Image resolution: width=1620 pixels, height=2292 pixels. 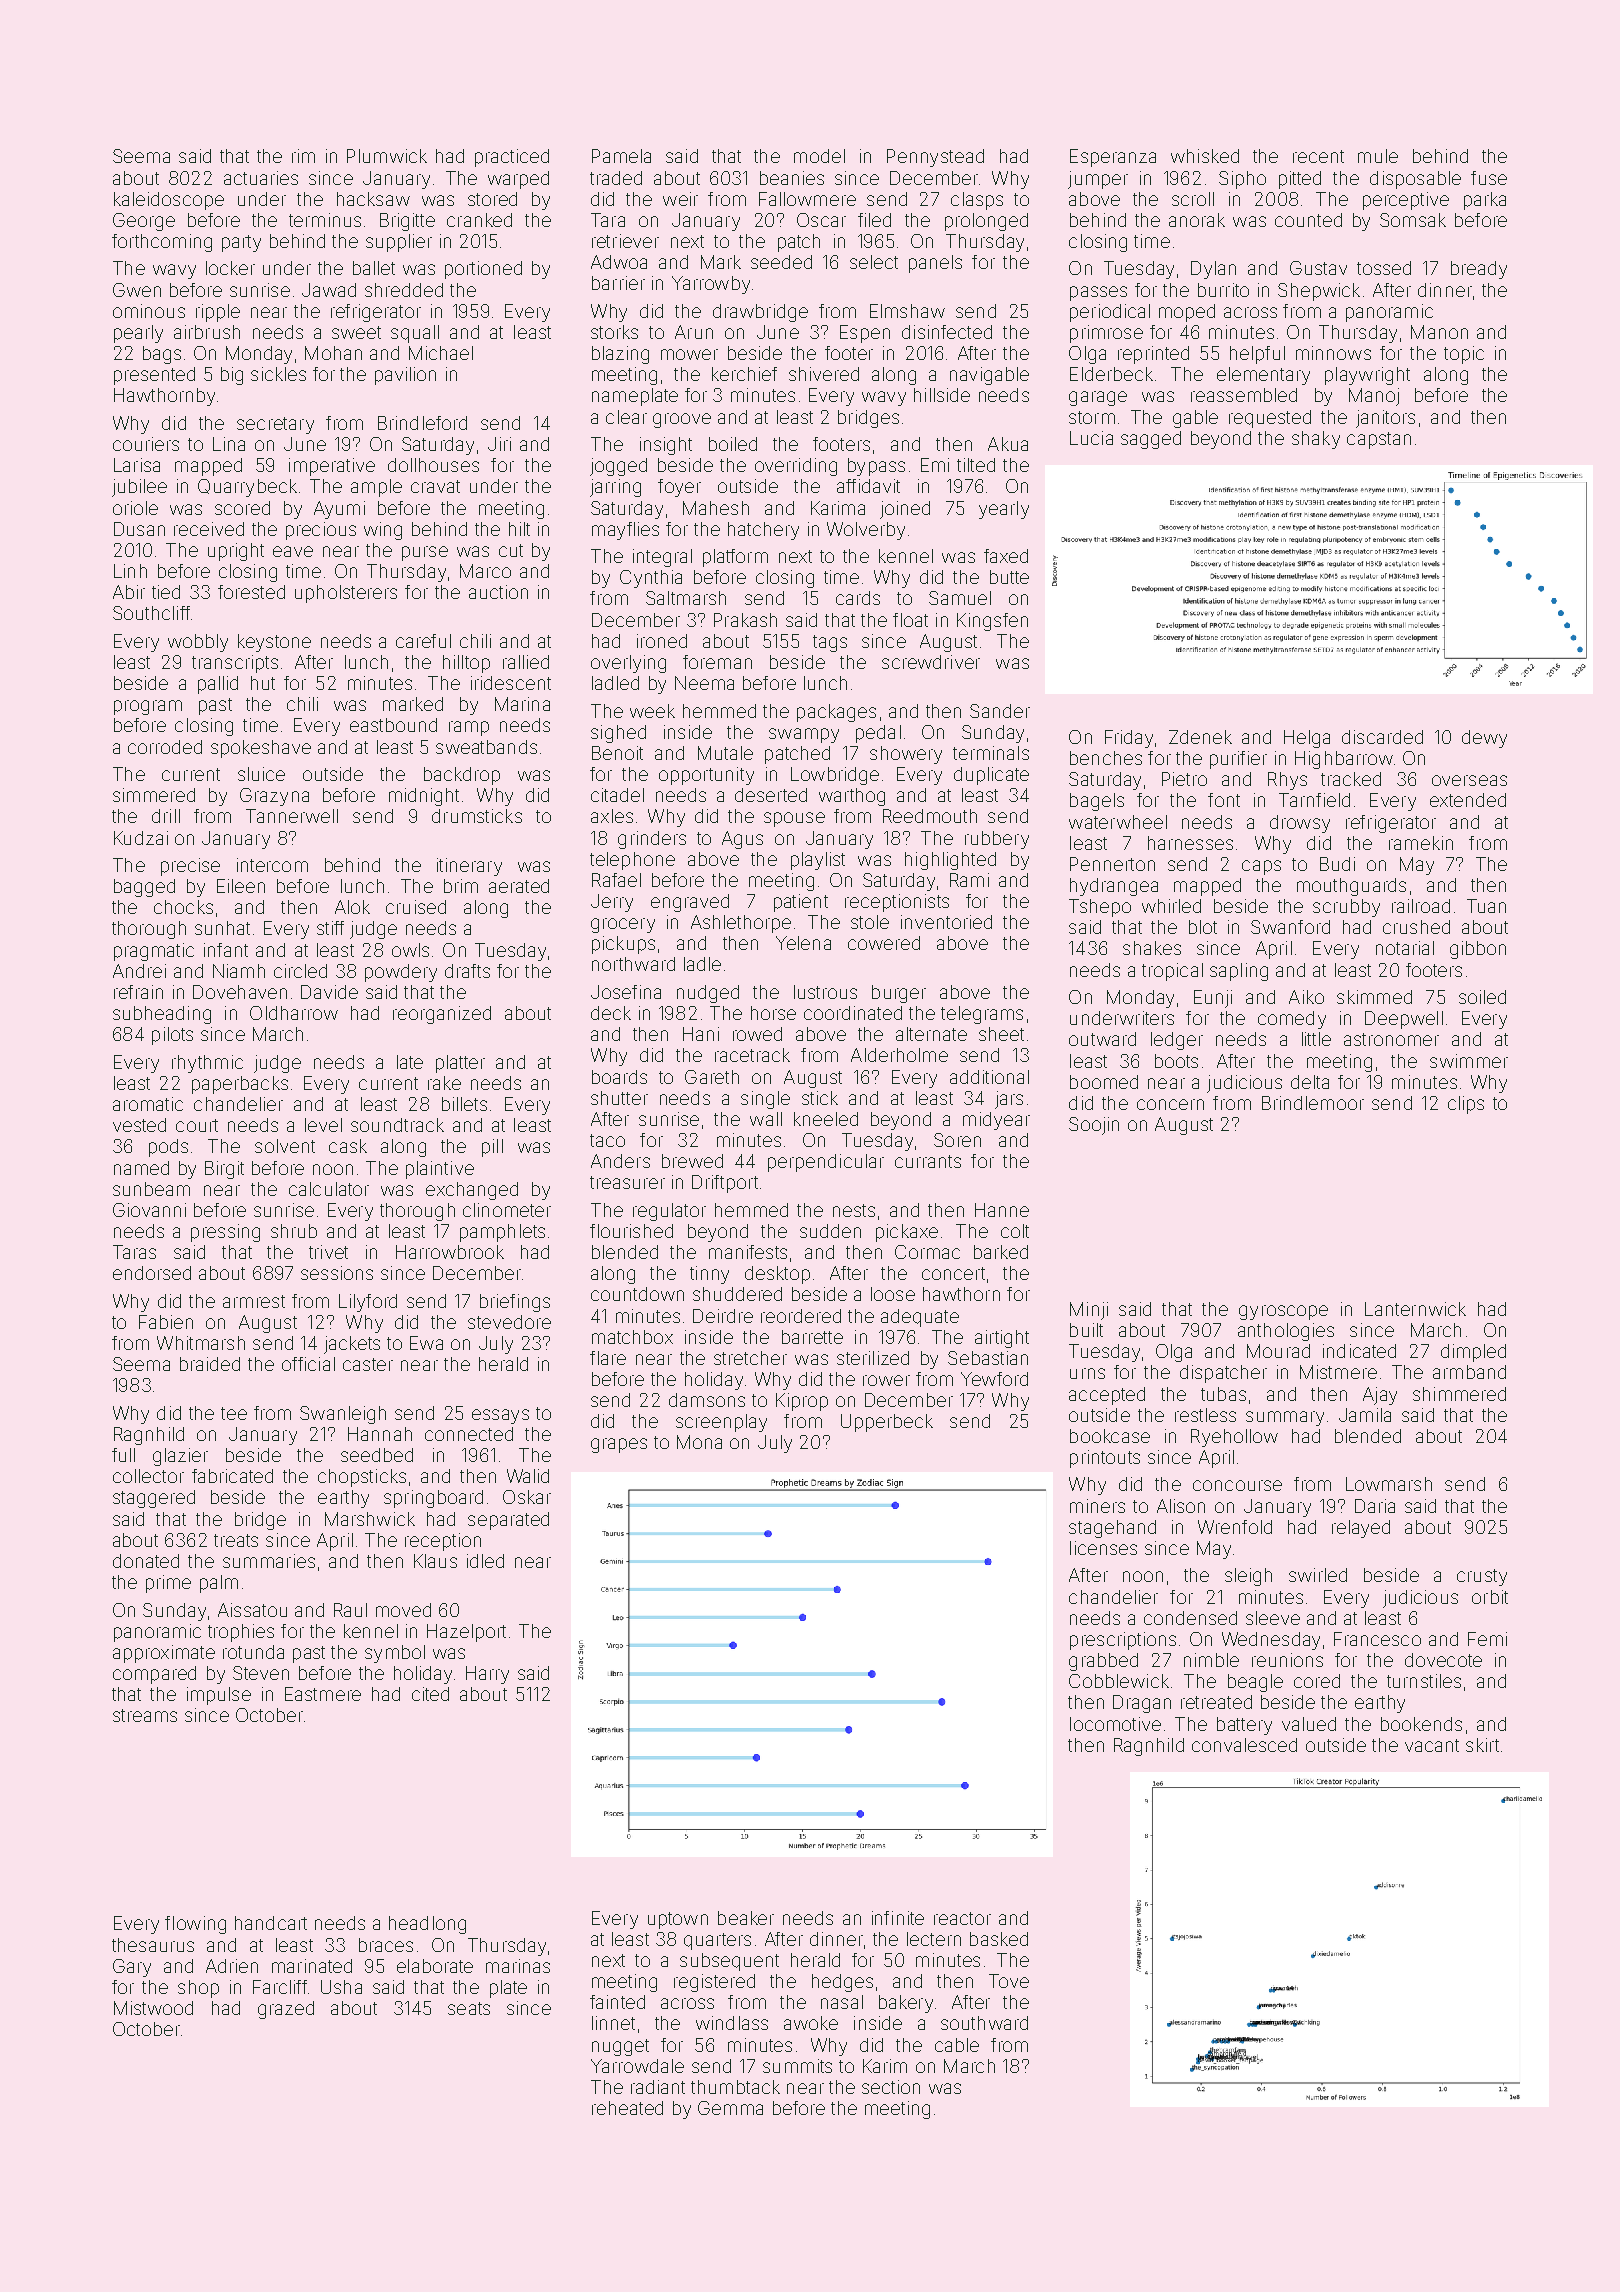 I want to click on Hani, so click(x=701, y=1034).
